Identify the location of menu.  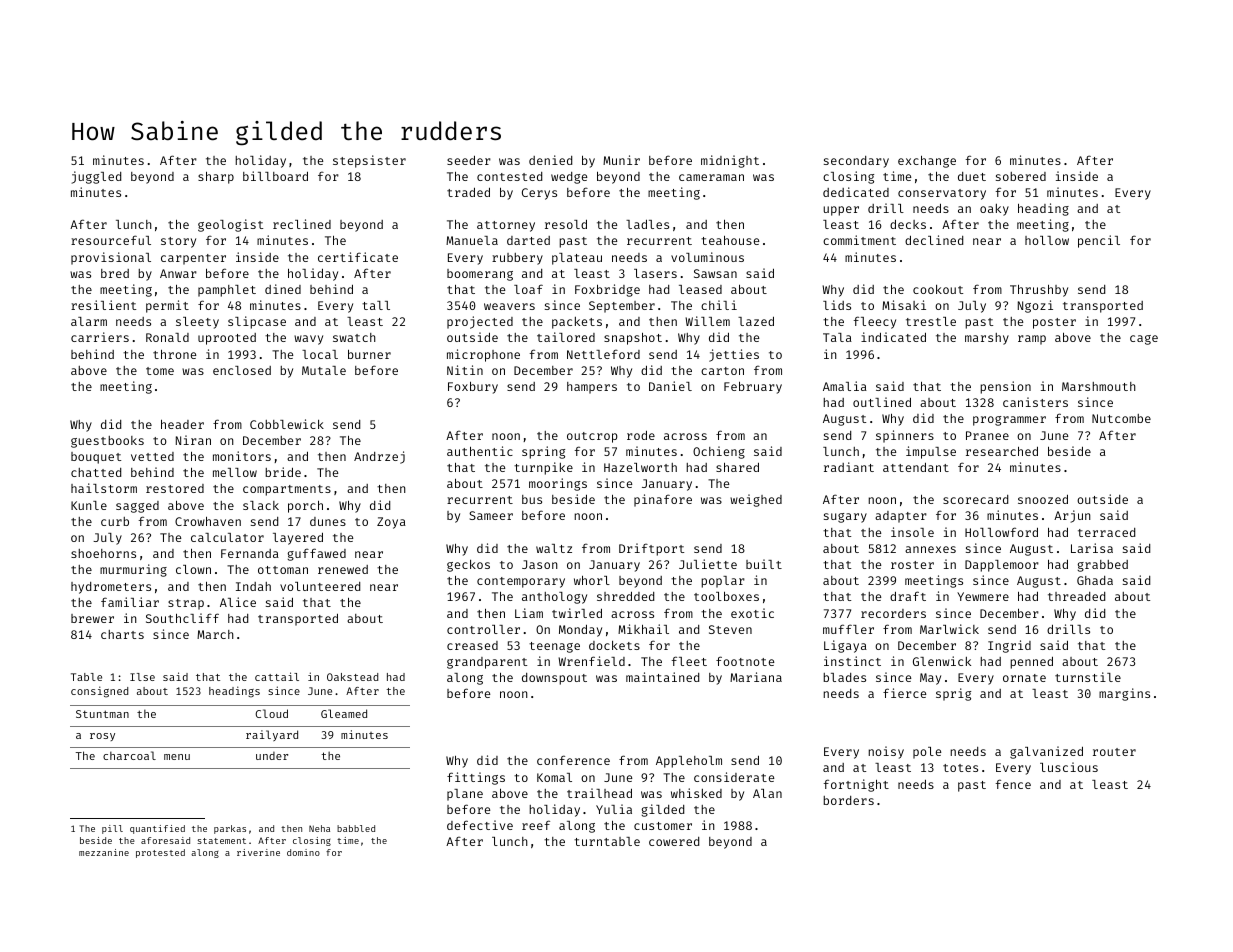
(177, 757).
